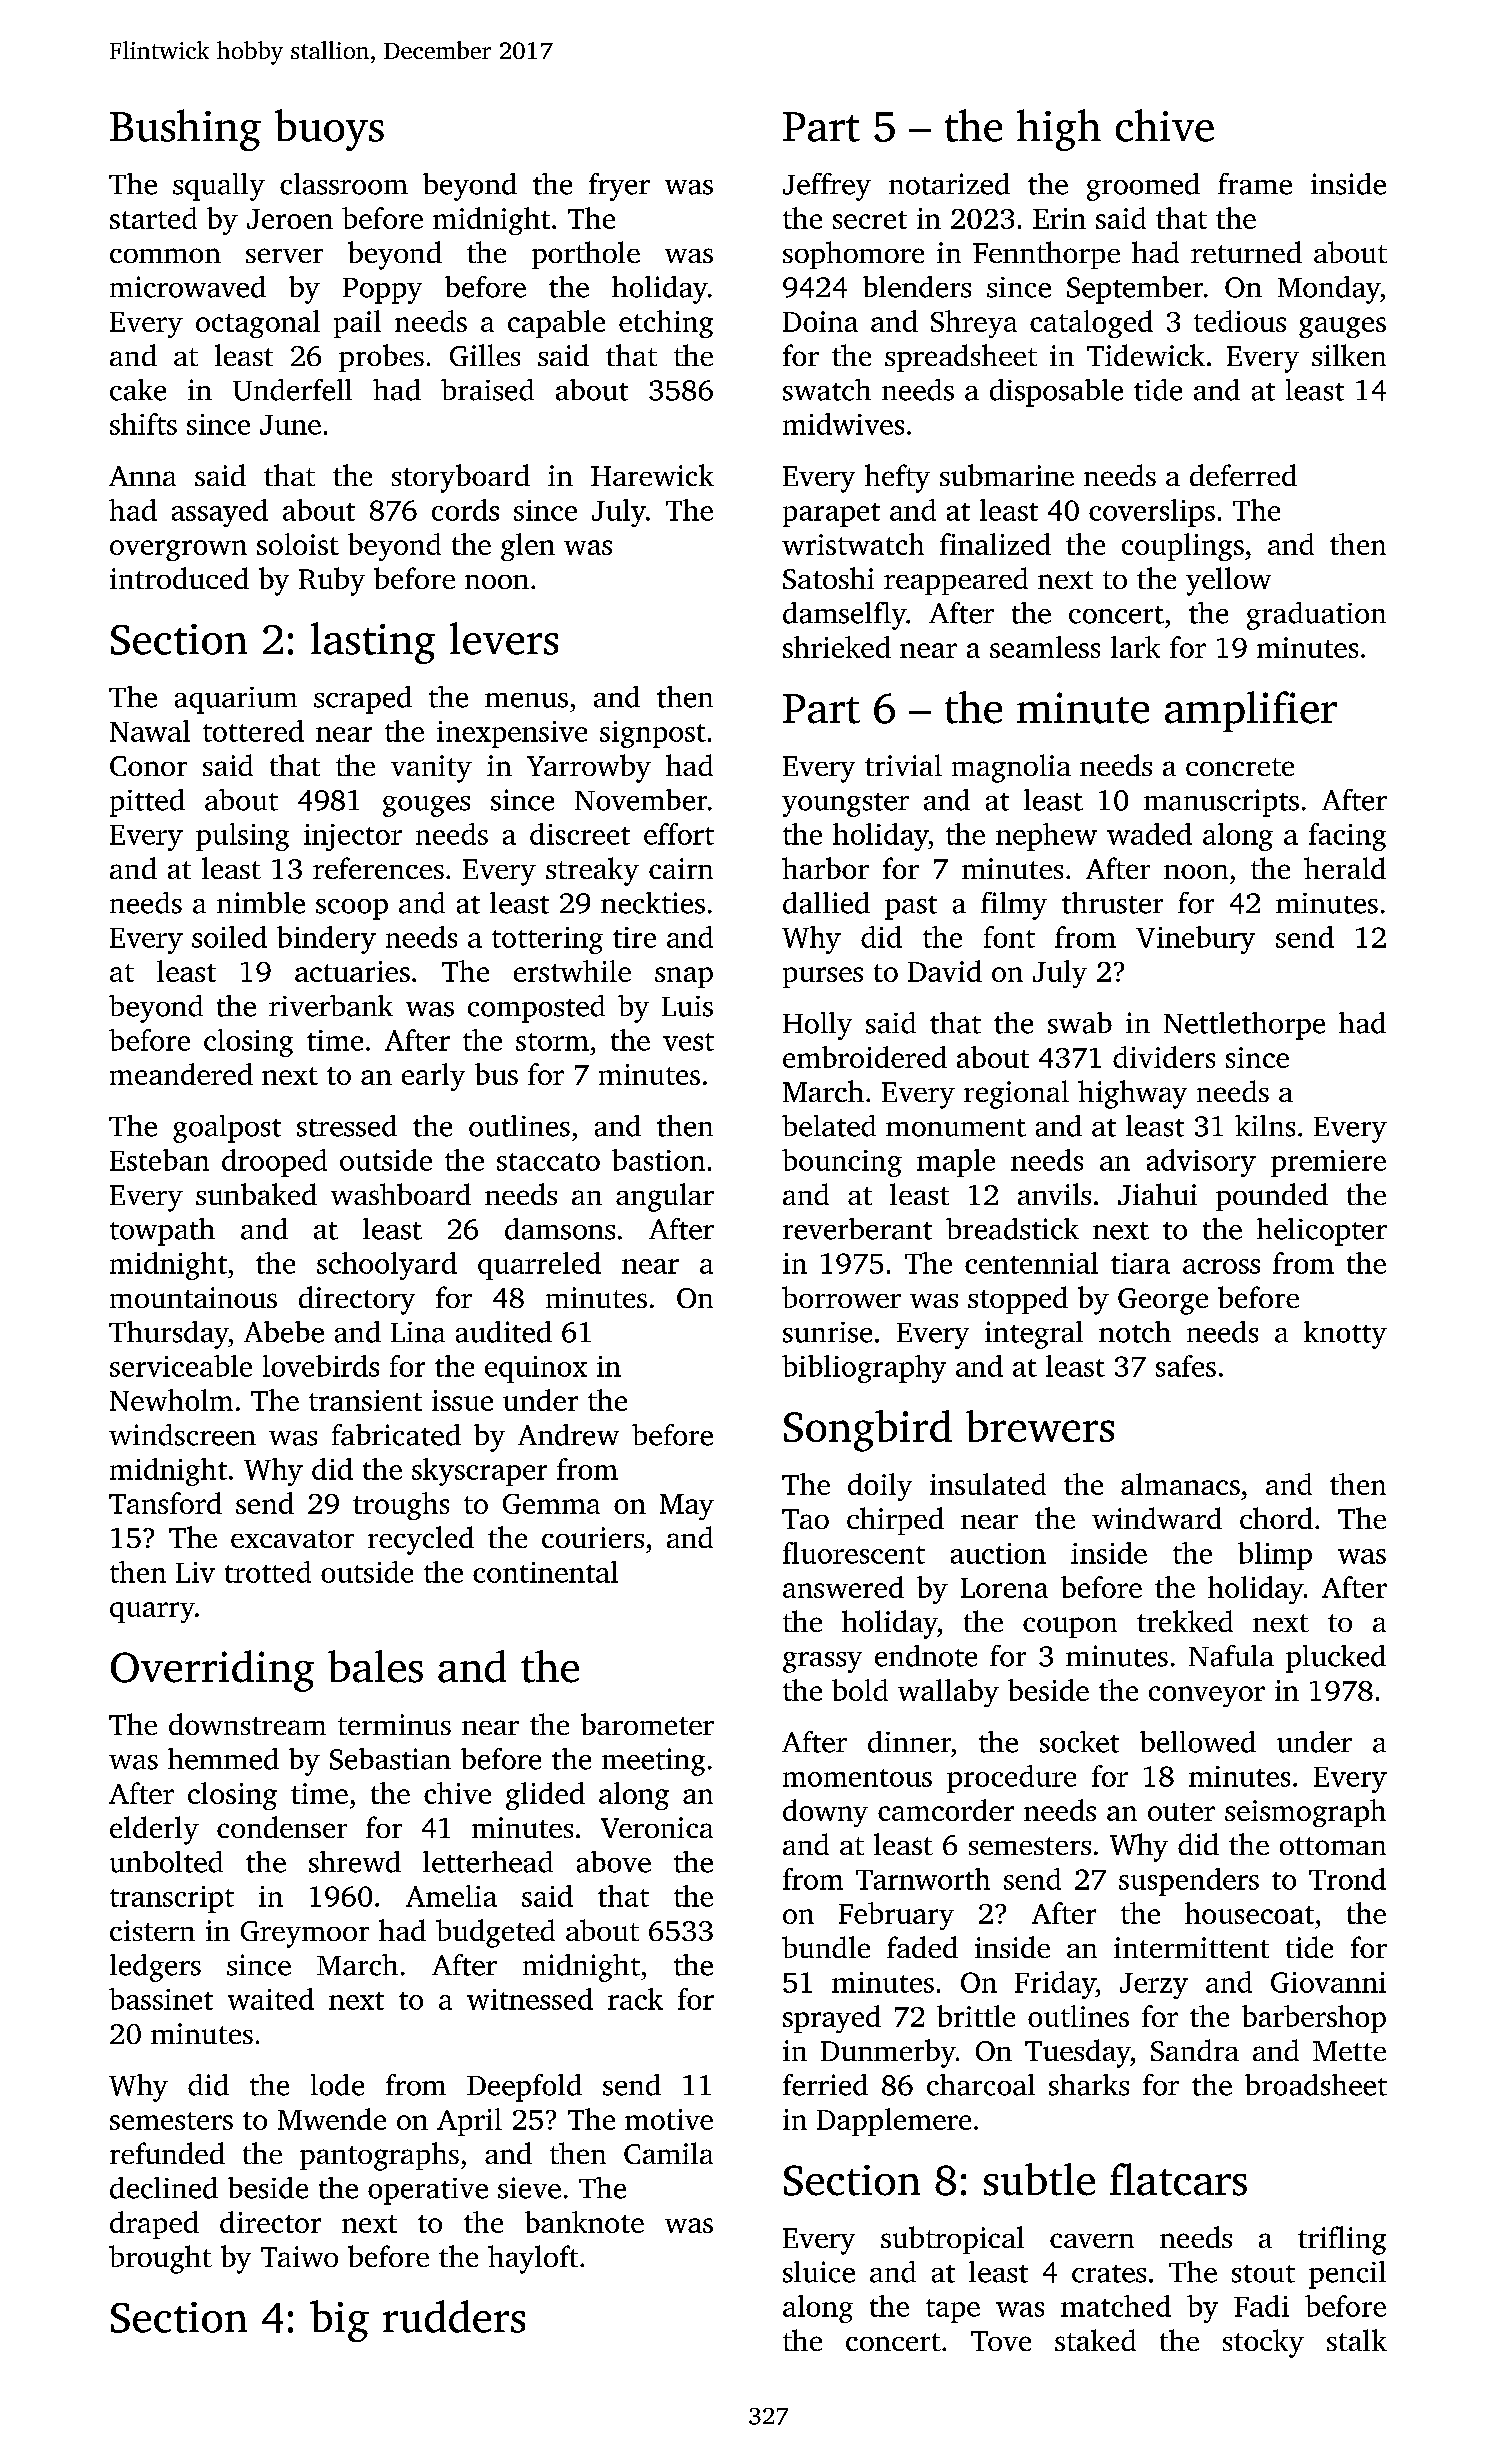 The image size is (1496, 2464). What do you see at coordinates (344, 184) in the document?
I see `classroom` at bounding box center [344, 184].
